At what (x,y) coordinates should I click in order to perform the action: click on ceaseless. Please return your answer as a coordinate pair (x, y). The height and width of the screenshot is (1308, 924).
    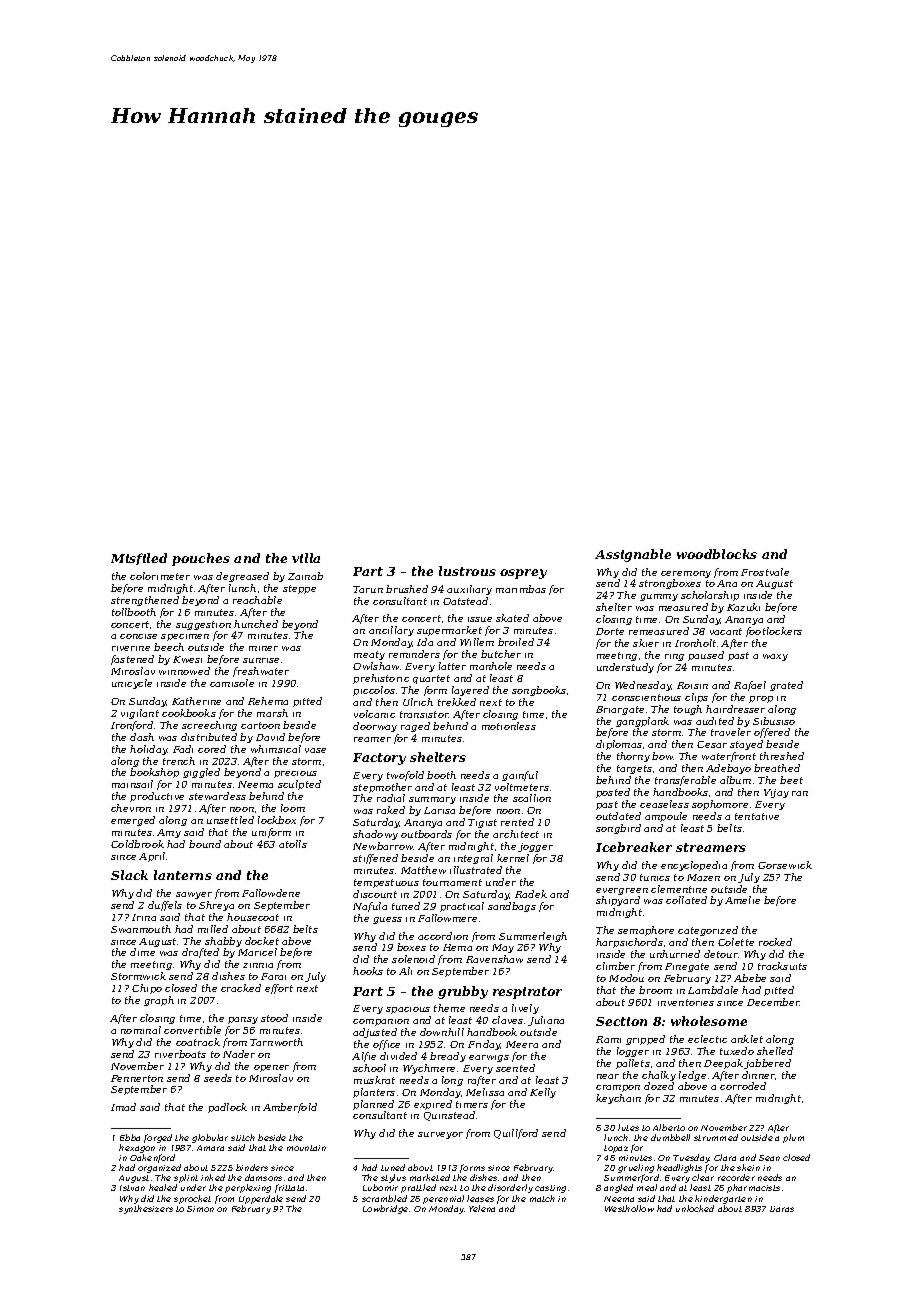
    Looking at the image, I should click on (664, 804).
